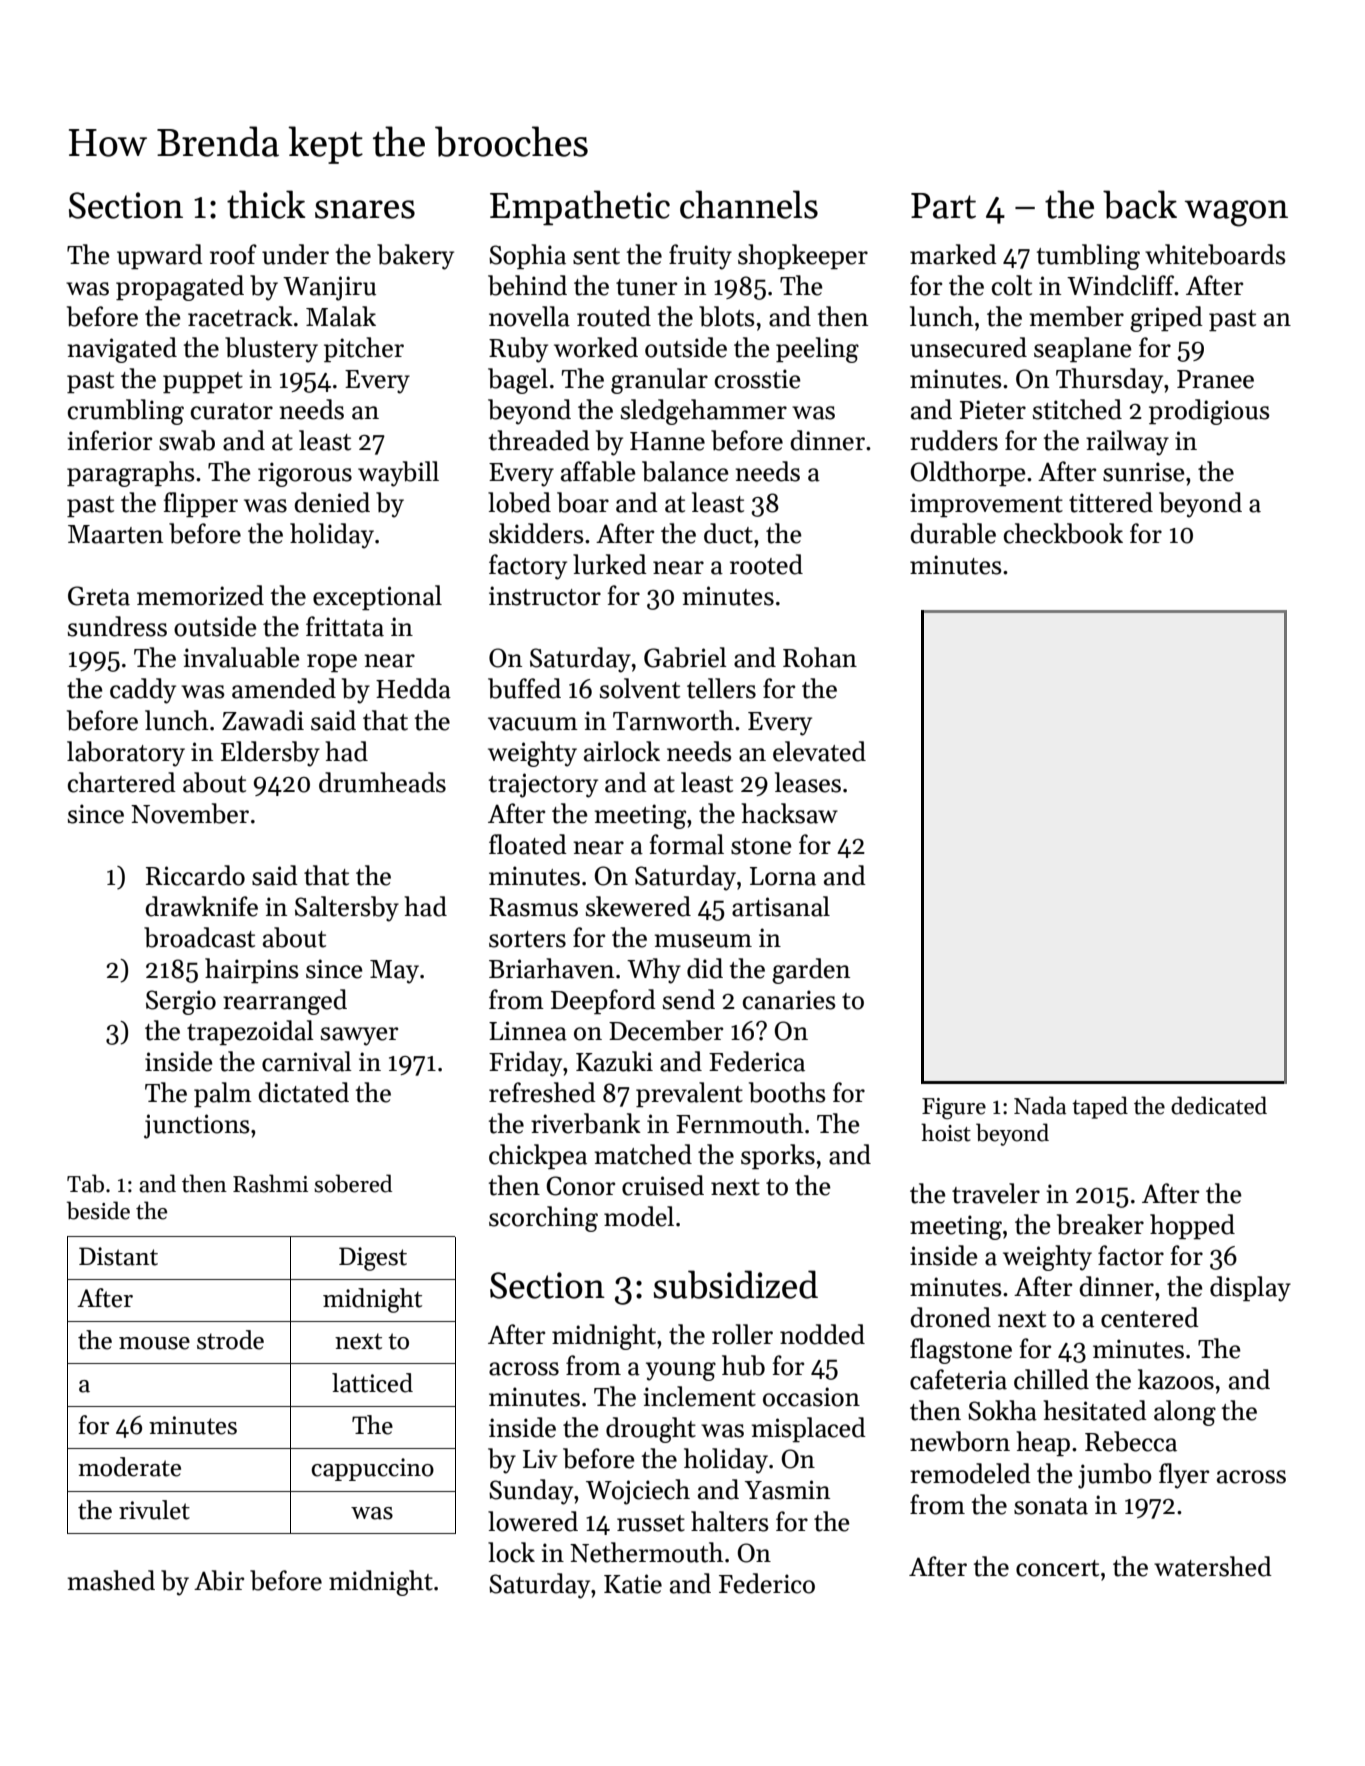  What do you see at coordinates (681, 1371) in the screenshot?
I see `young` at bounding box center [681, 1371].
